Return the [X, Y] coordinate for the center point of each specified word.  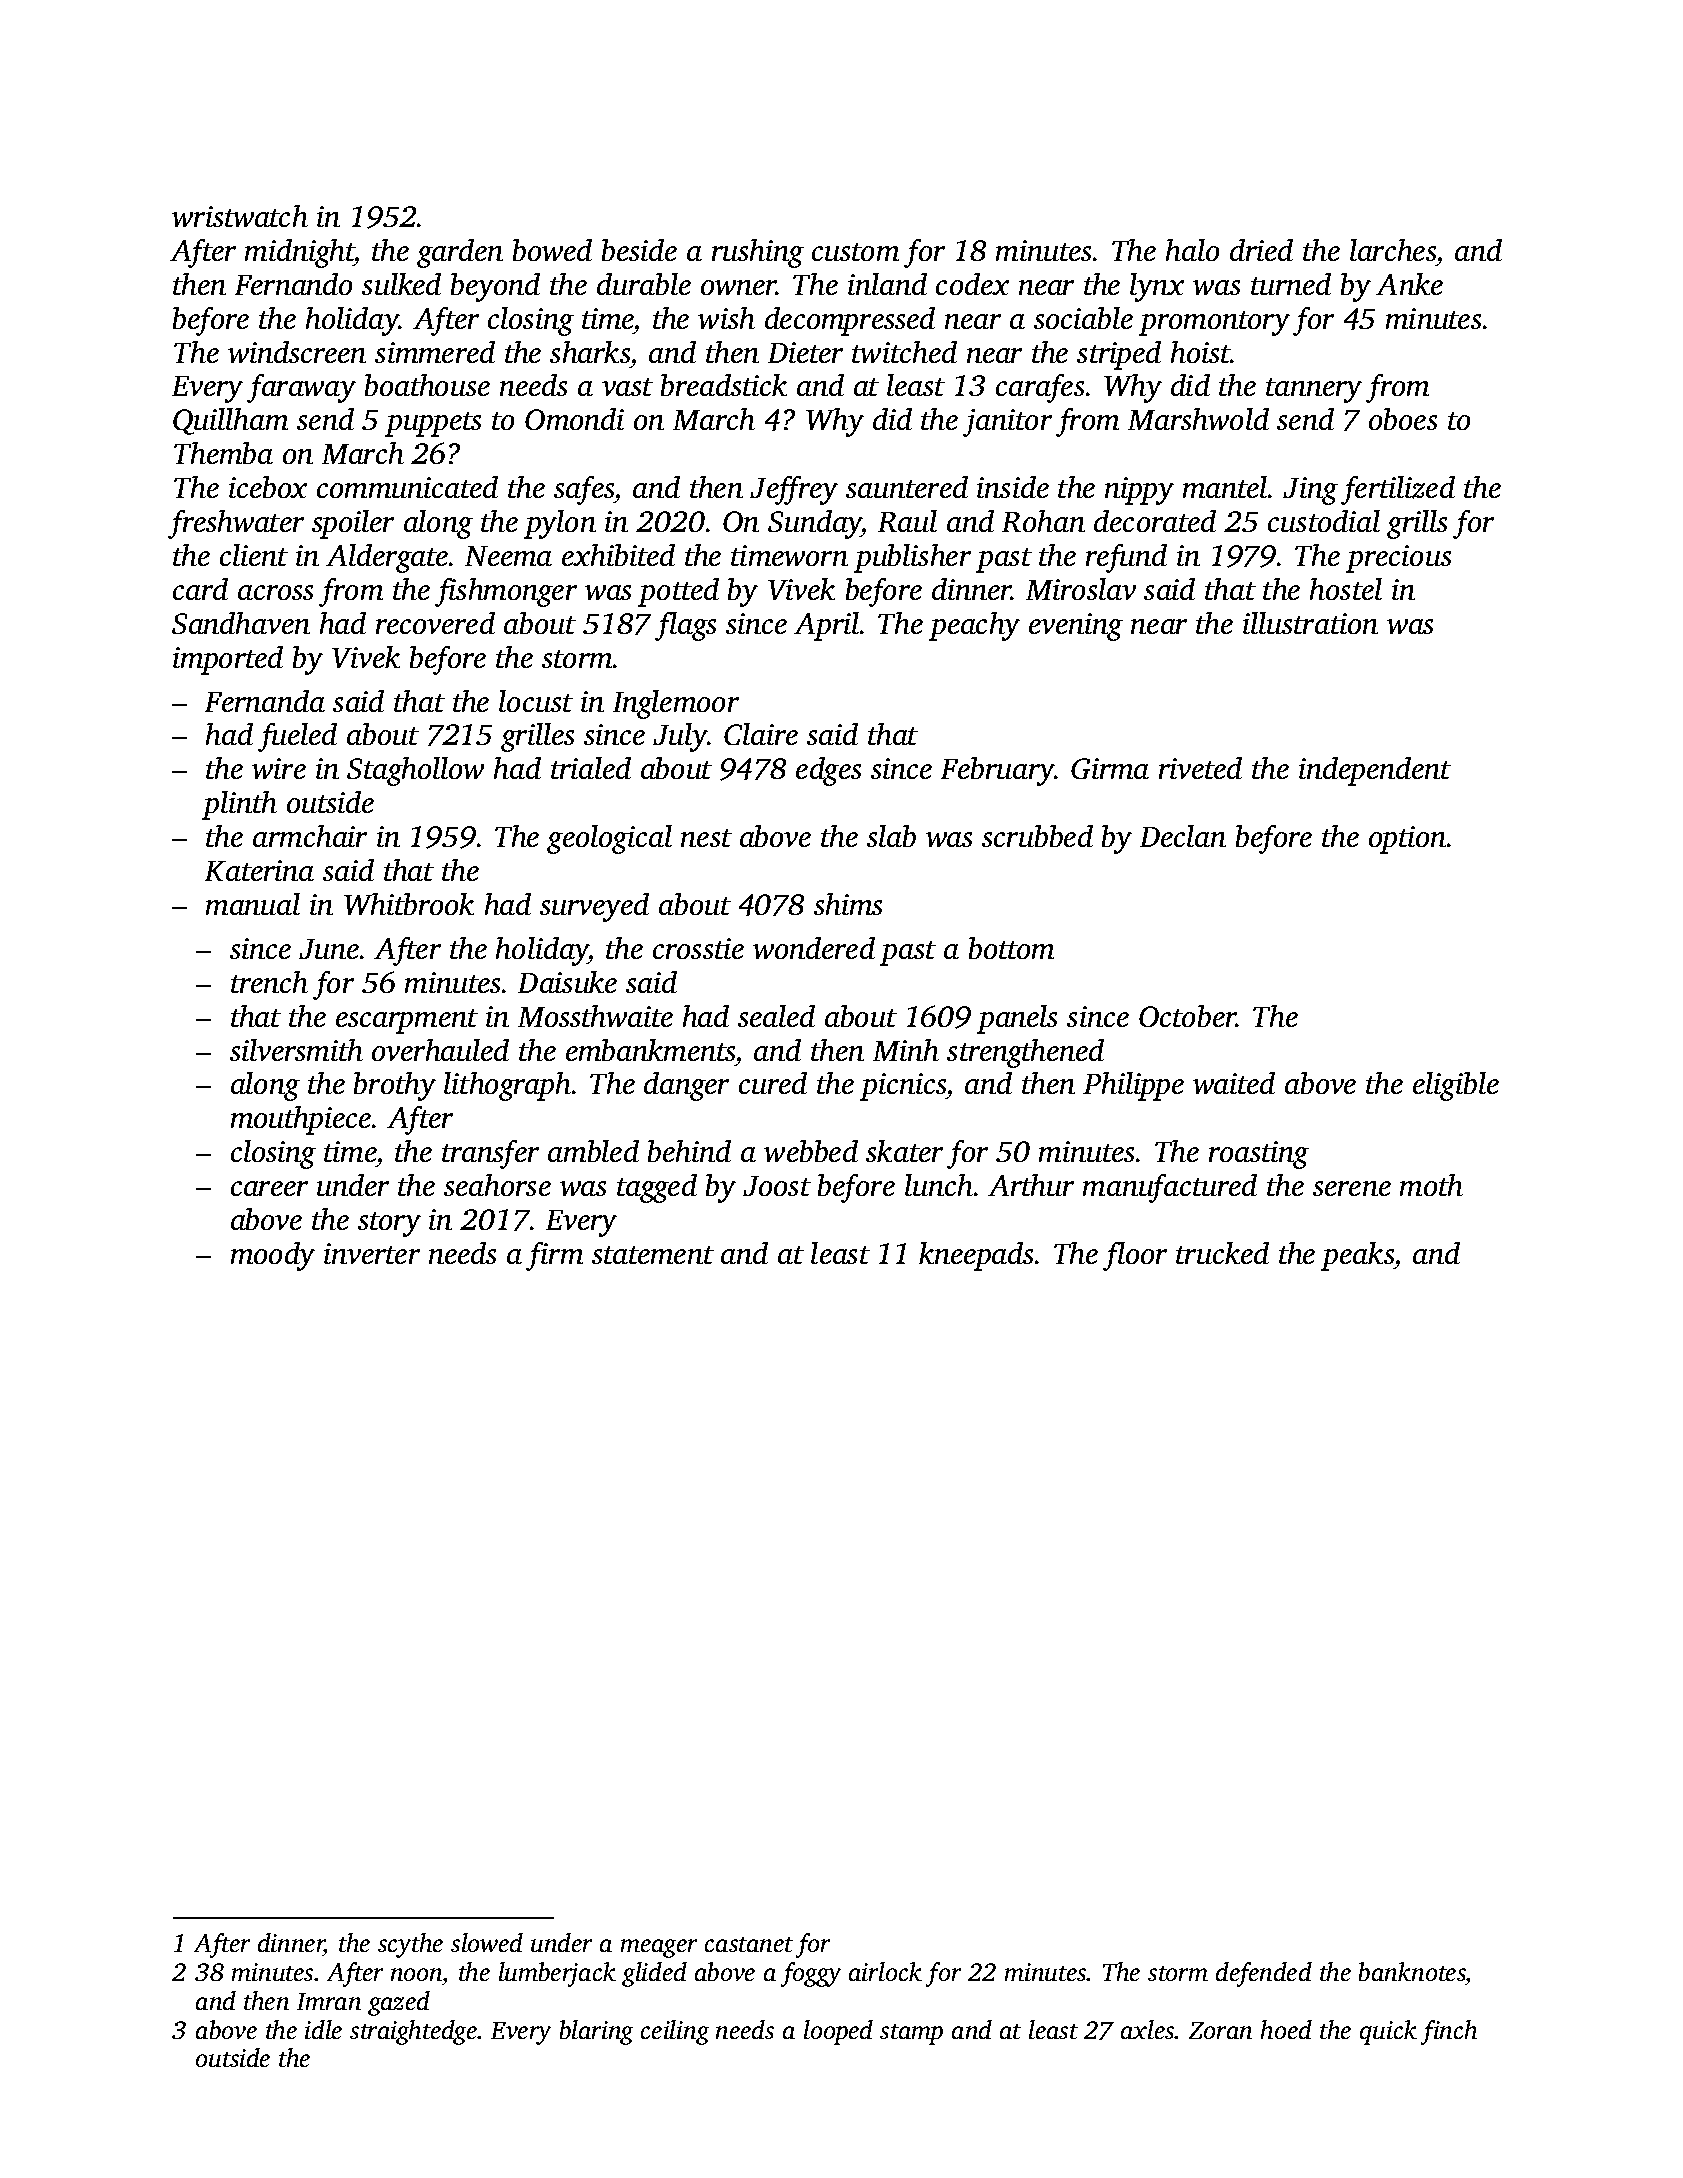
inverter [372, 1253]
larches [1393, 250]
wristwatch [240, 216]
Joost [777, 1186]
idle [323, 2029]
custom [855, 252]
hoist [1201, 352]
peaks [1357, 1256]
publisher [912, 558]
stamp [911, 2034]
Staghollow [415, 771]
